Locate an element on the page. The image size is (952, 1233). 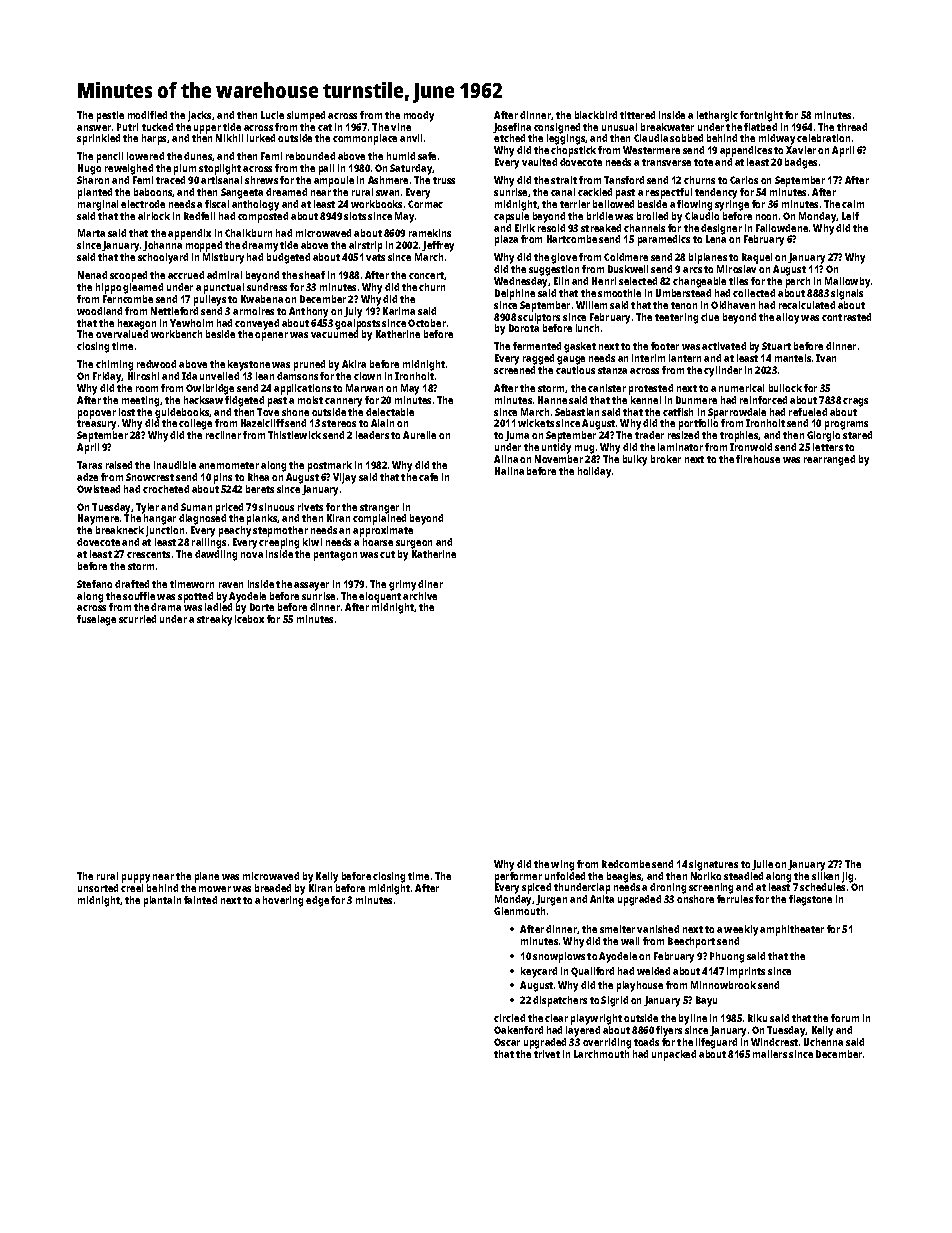
Bayu is located at coordinates (706, 1001).
